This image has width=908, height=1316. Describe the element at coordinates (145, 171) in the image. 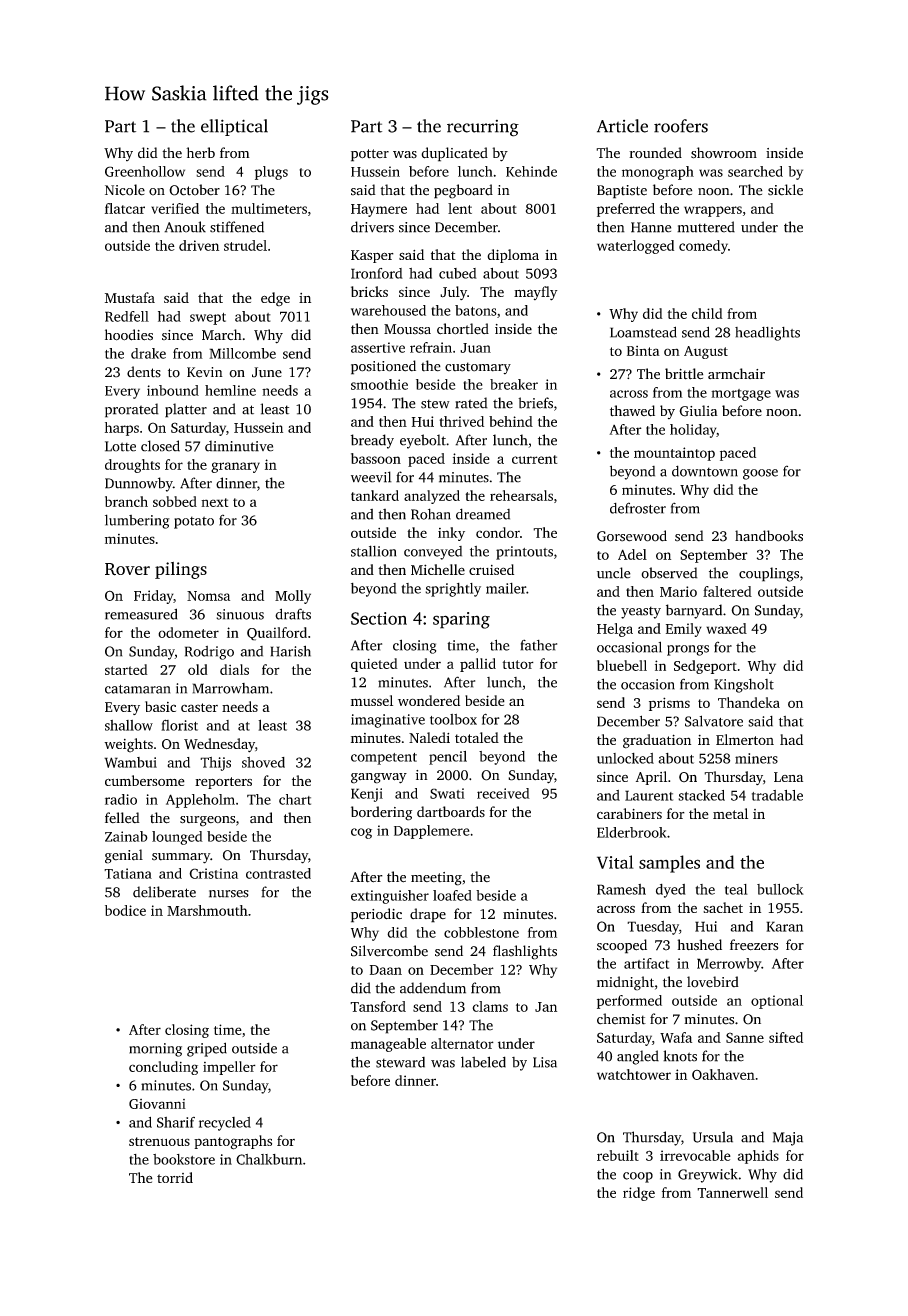

I see `Greenhollow` at that location.
